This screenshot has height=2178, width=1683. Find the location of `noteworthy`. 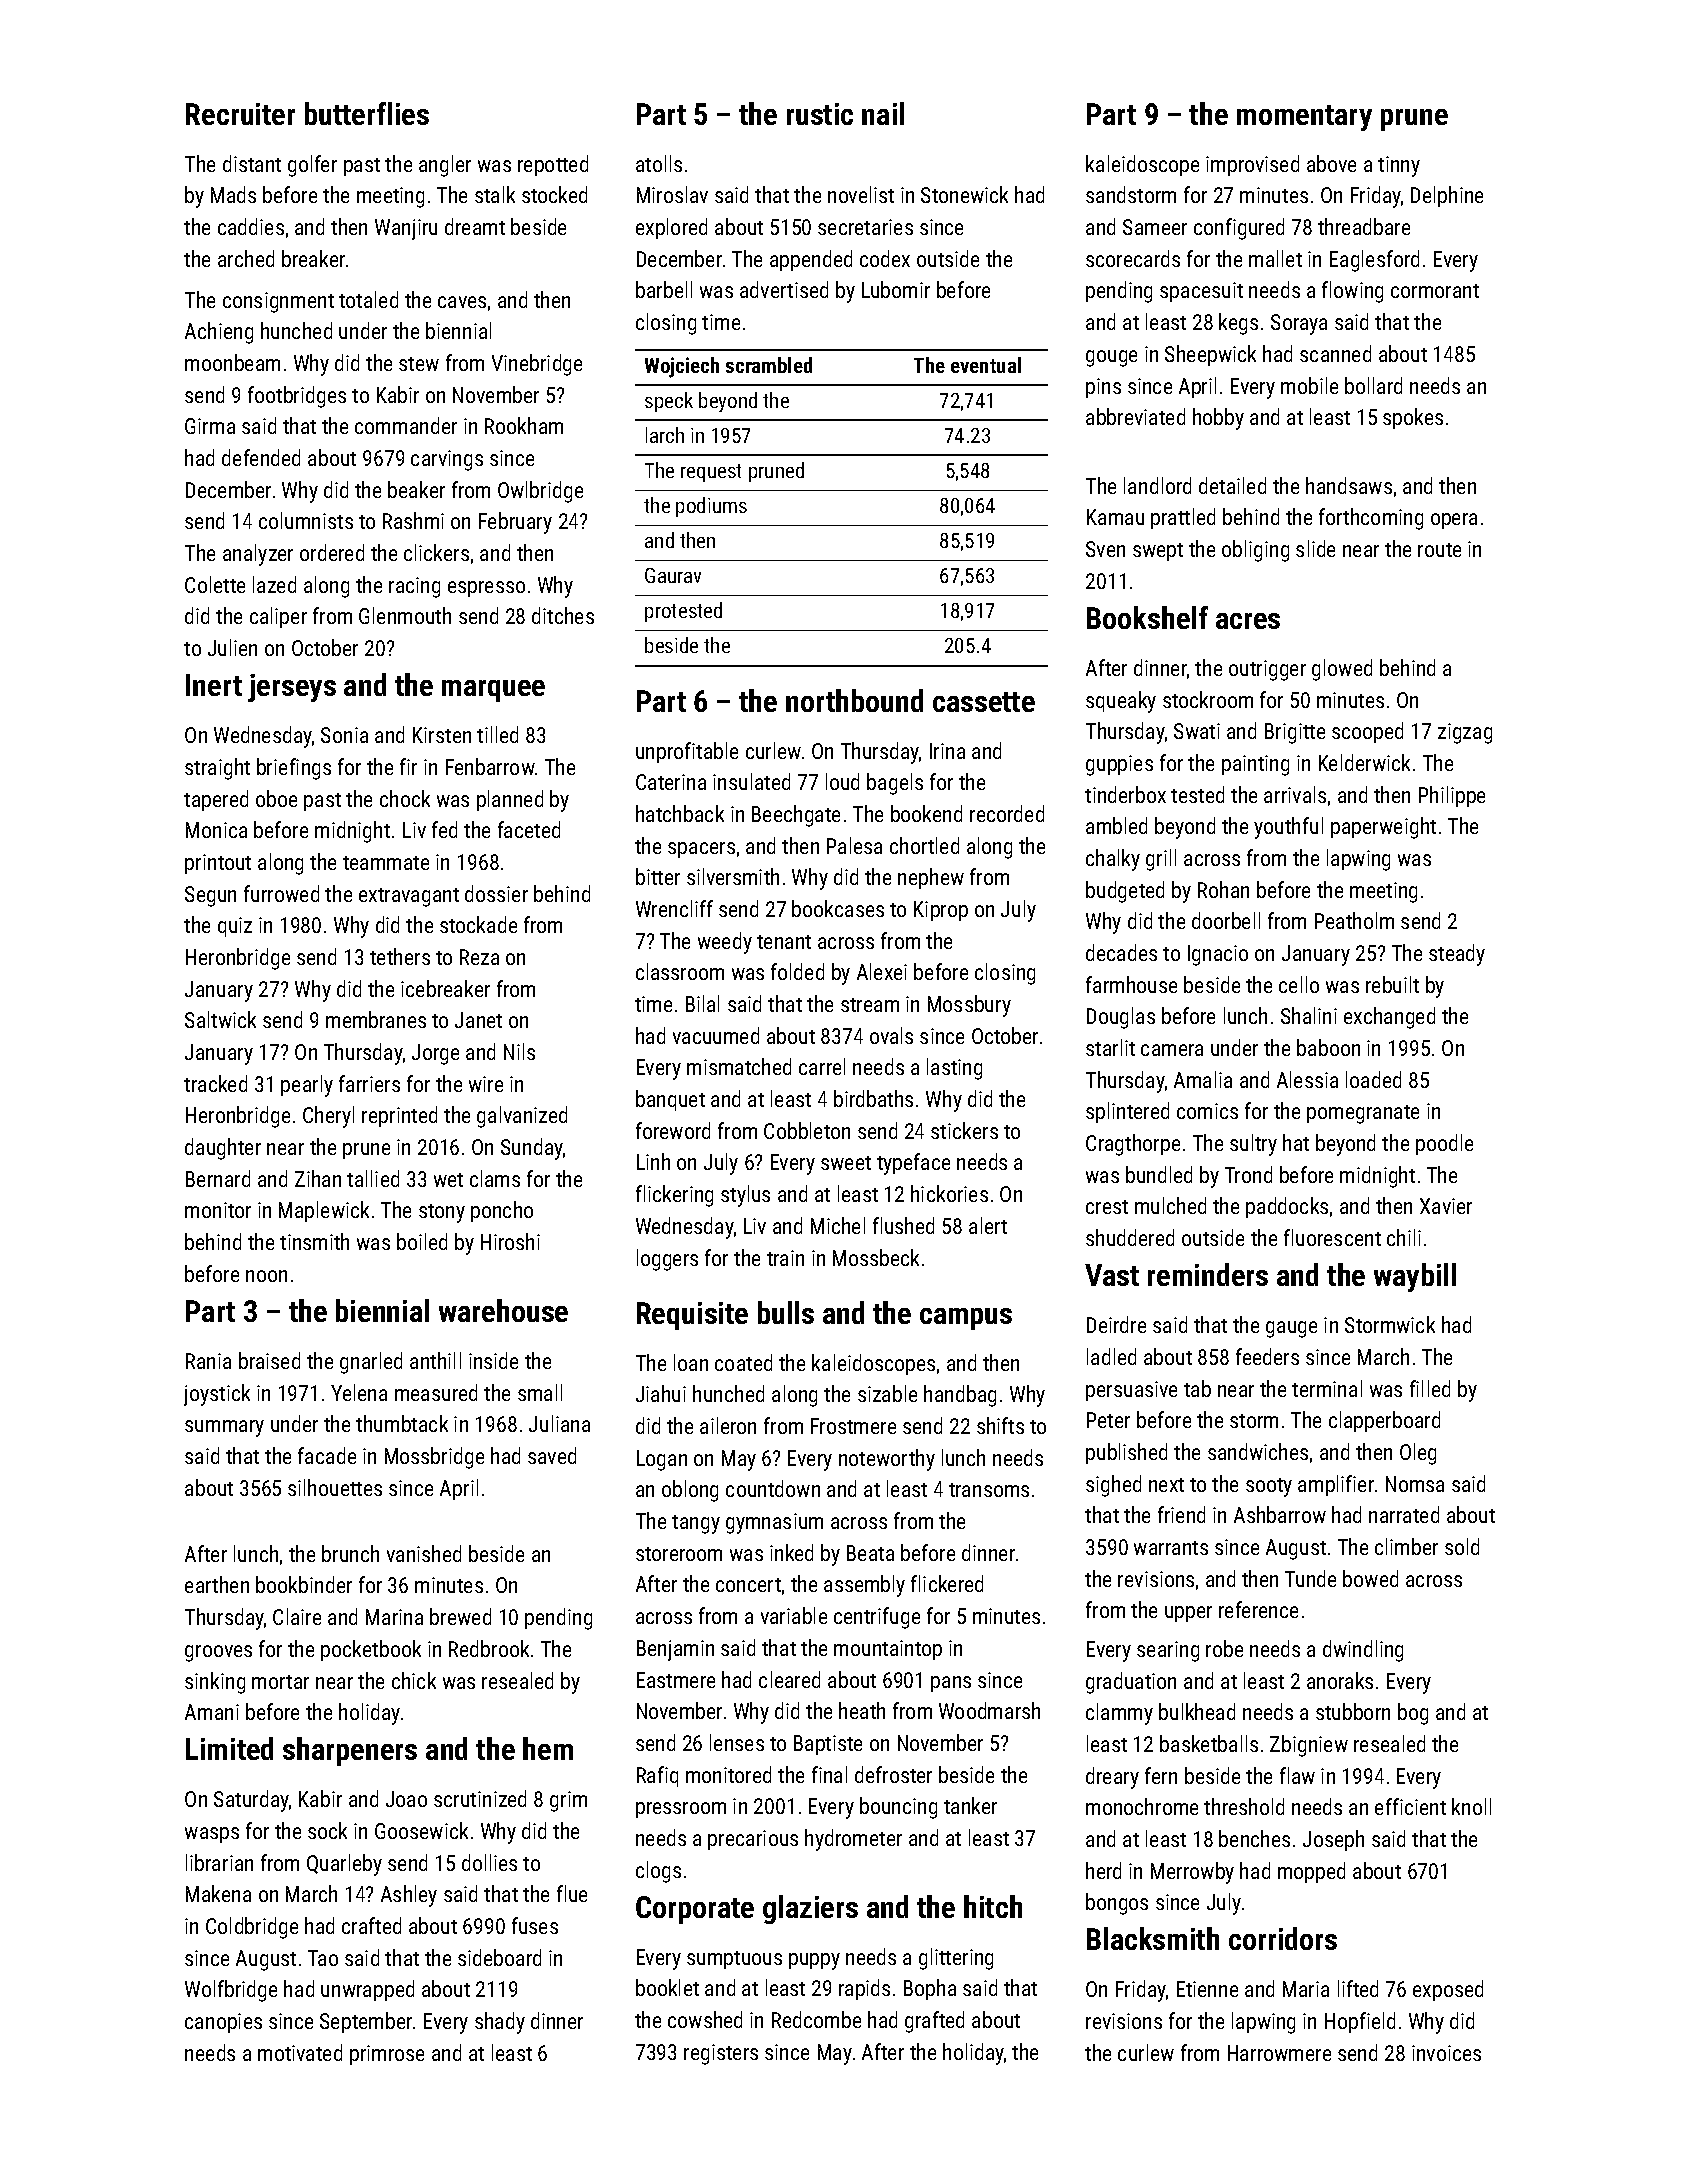

noteworthy is located at coordinates (887, 1460).
